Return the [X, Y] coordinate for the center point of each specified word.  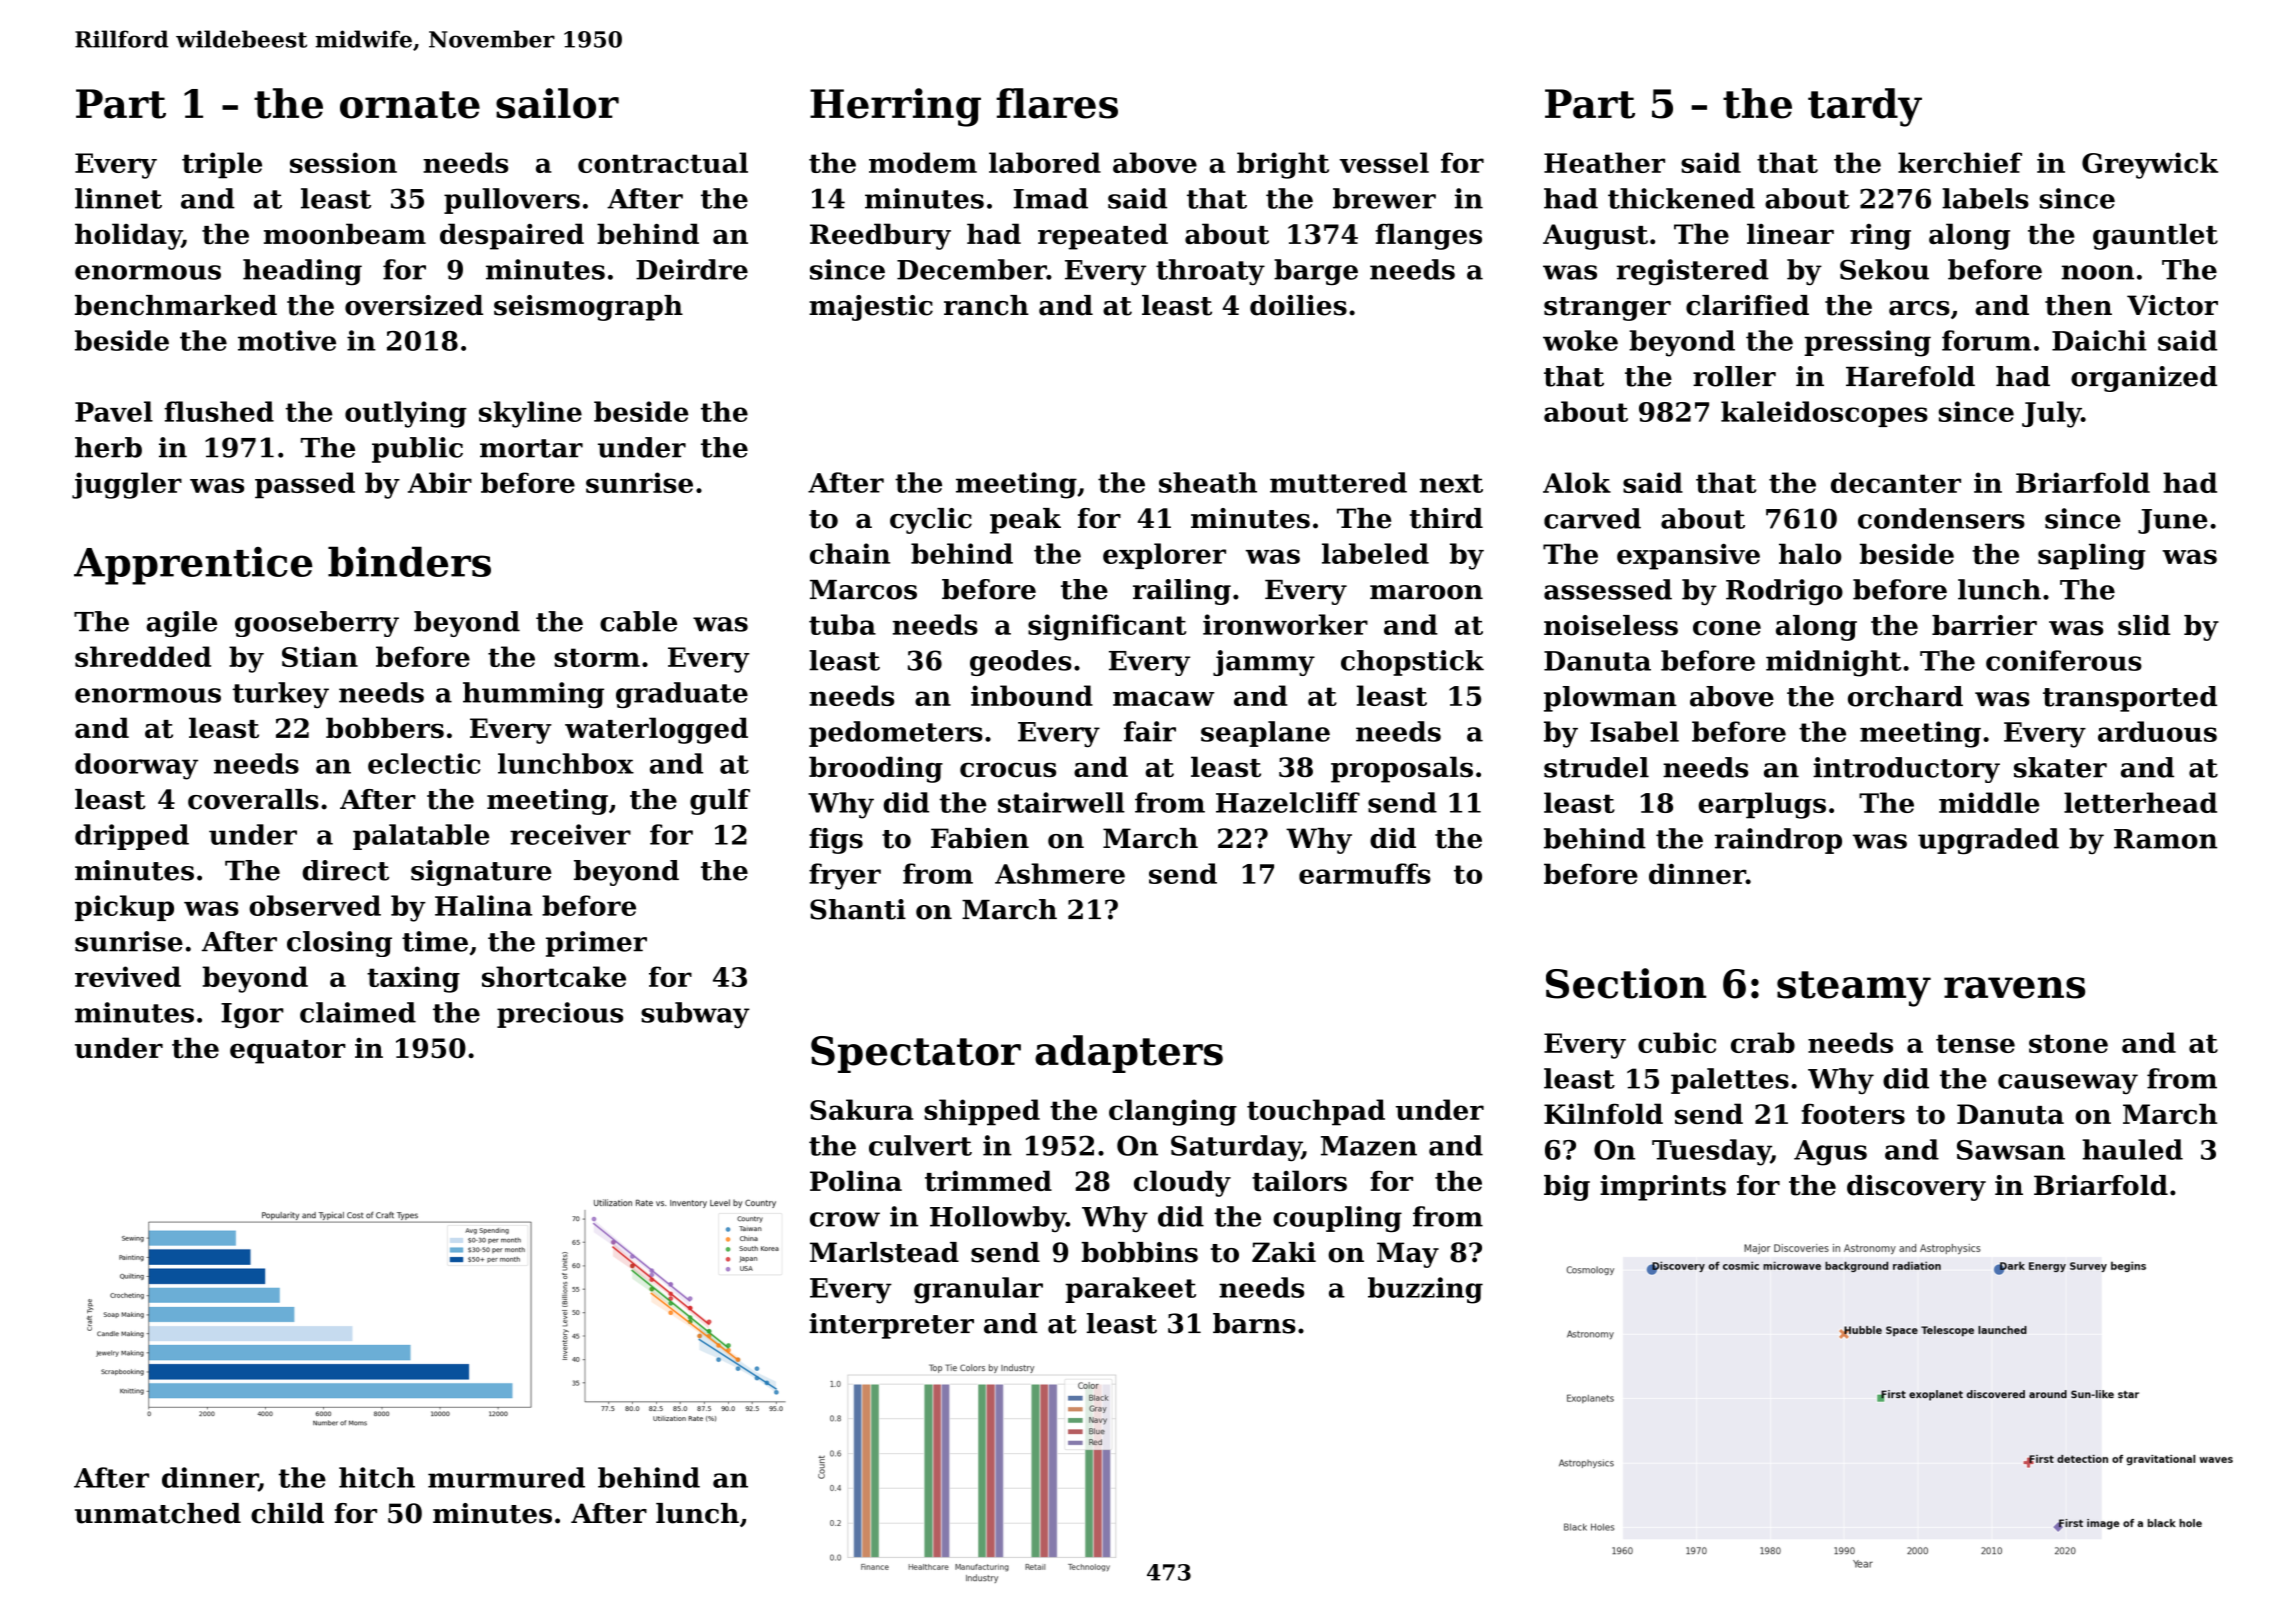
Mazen [1369, 1146]
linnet [118, 198]
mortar [531, 448]
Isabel [1634, 731]
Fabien [980, 838]
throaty [1210, 272]
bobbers [385, 727]
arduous [2157, 731]
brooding [876, 769]
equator [288, 1052]
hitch [377, 1477]
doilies [1298, 305]
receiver [570, 834]
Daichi [2099, 340]
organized [2144, 379]
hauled [2132, 1149]
